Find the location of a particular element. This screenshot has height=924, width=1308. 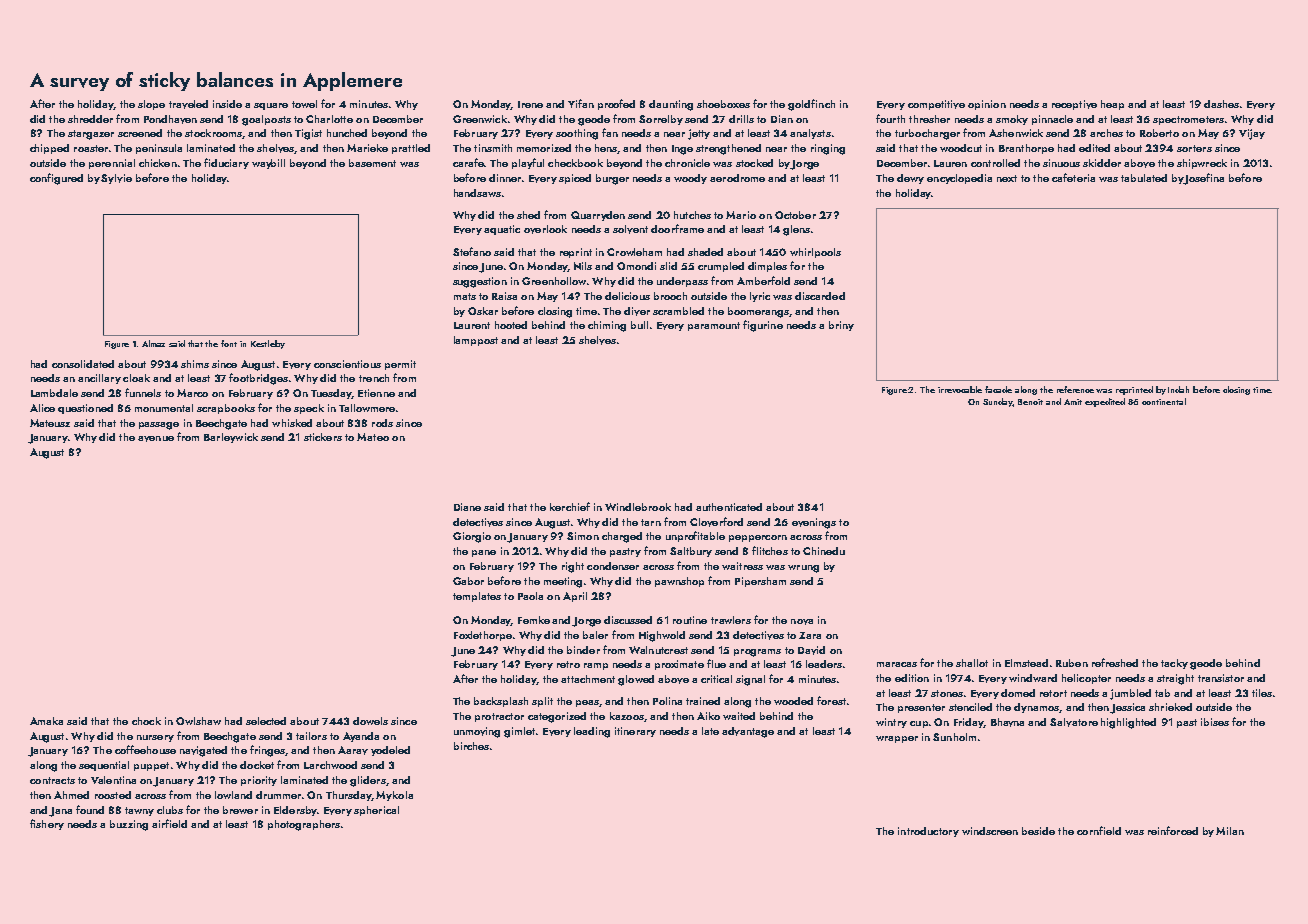

lowland is located at coordinates (233, 795).
